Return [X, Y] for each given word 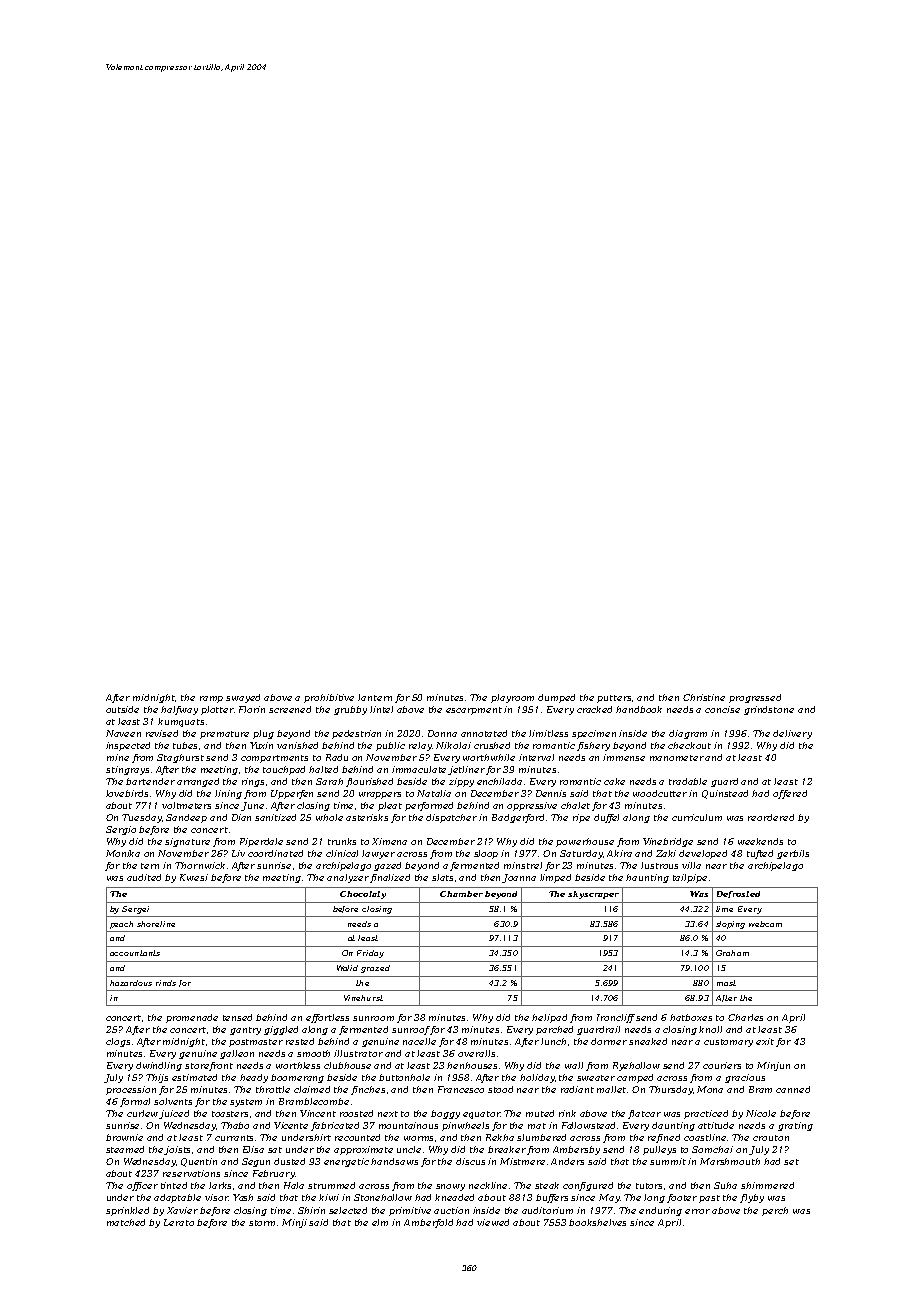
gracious [745, 1078]
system [246, 1103]
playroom [512, 698]
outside [122, 709]
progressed [755, 698]
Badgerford [518, 818]
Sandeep [186, 818]
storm [262, 1223]
